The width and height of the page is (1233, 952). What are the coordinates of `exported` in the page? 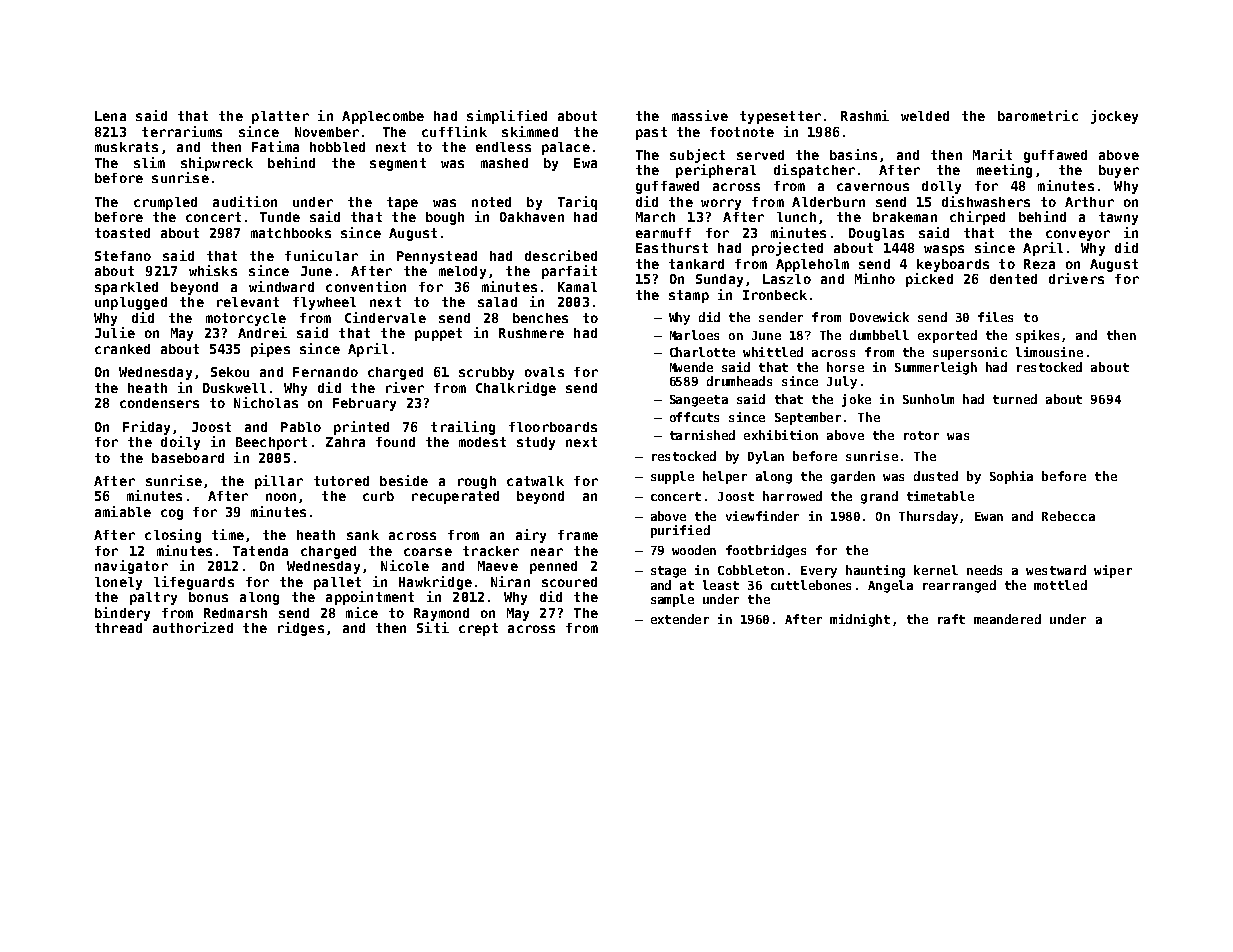 It's located at (947, 336).
